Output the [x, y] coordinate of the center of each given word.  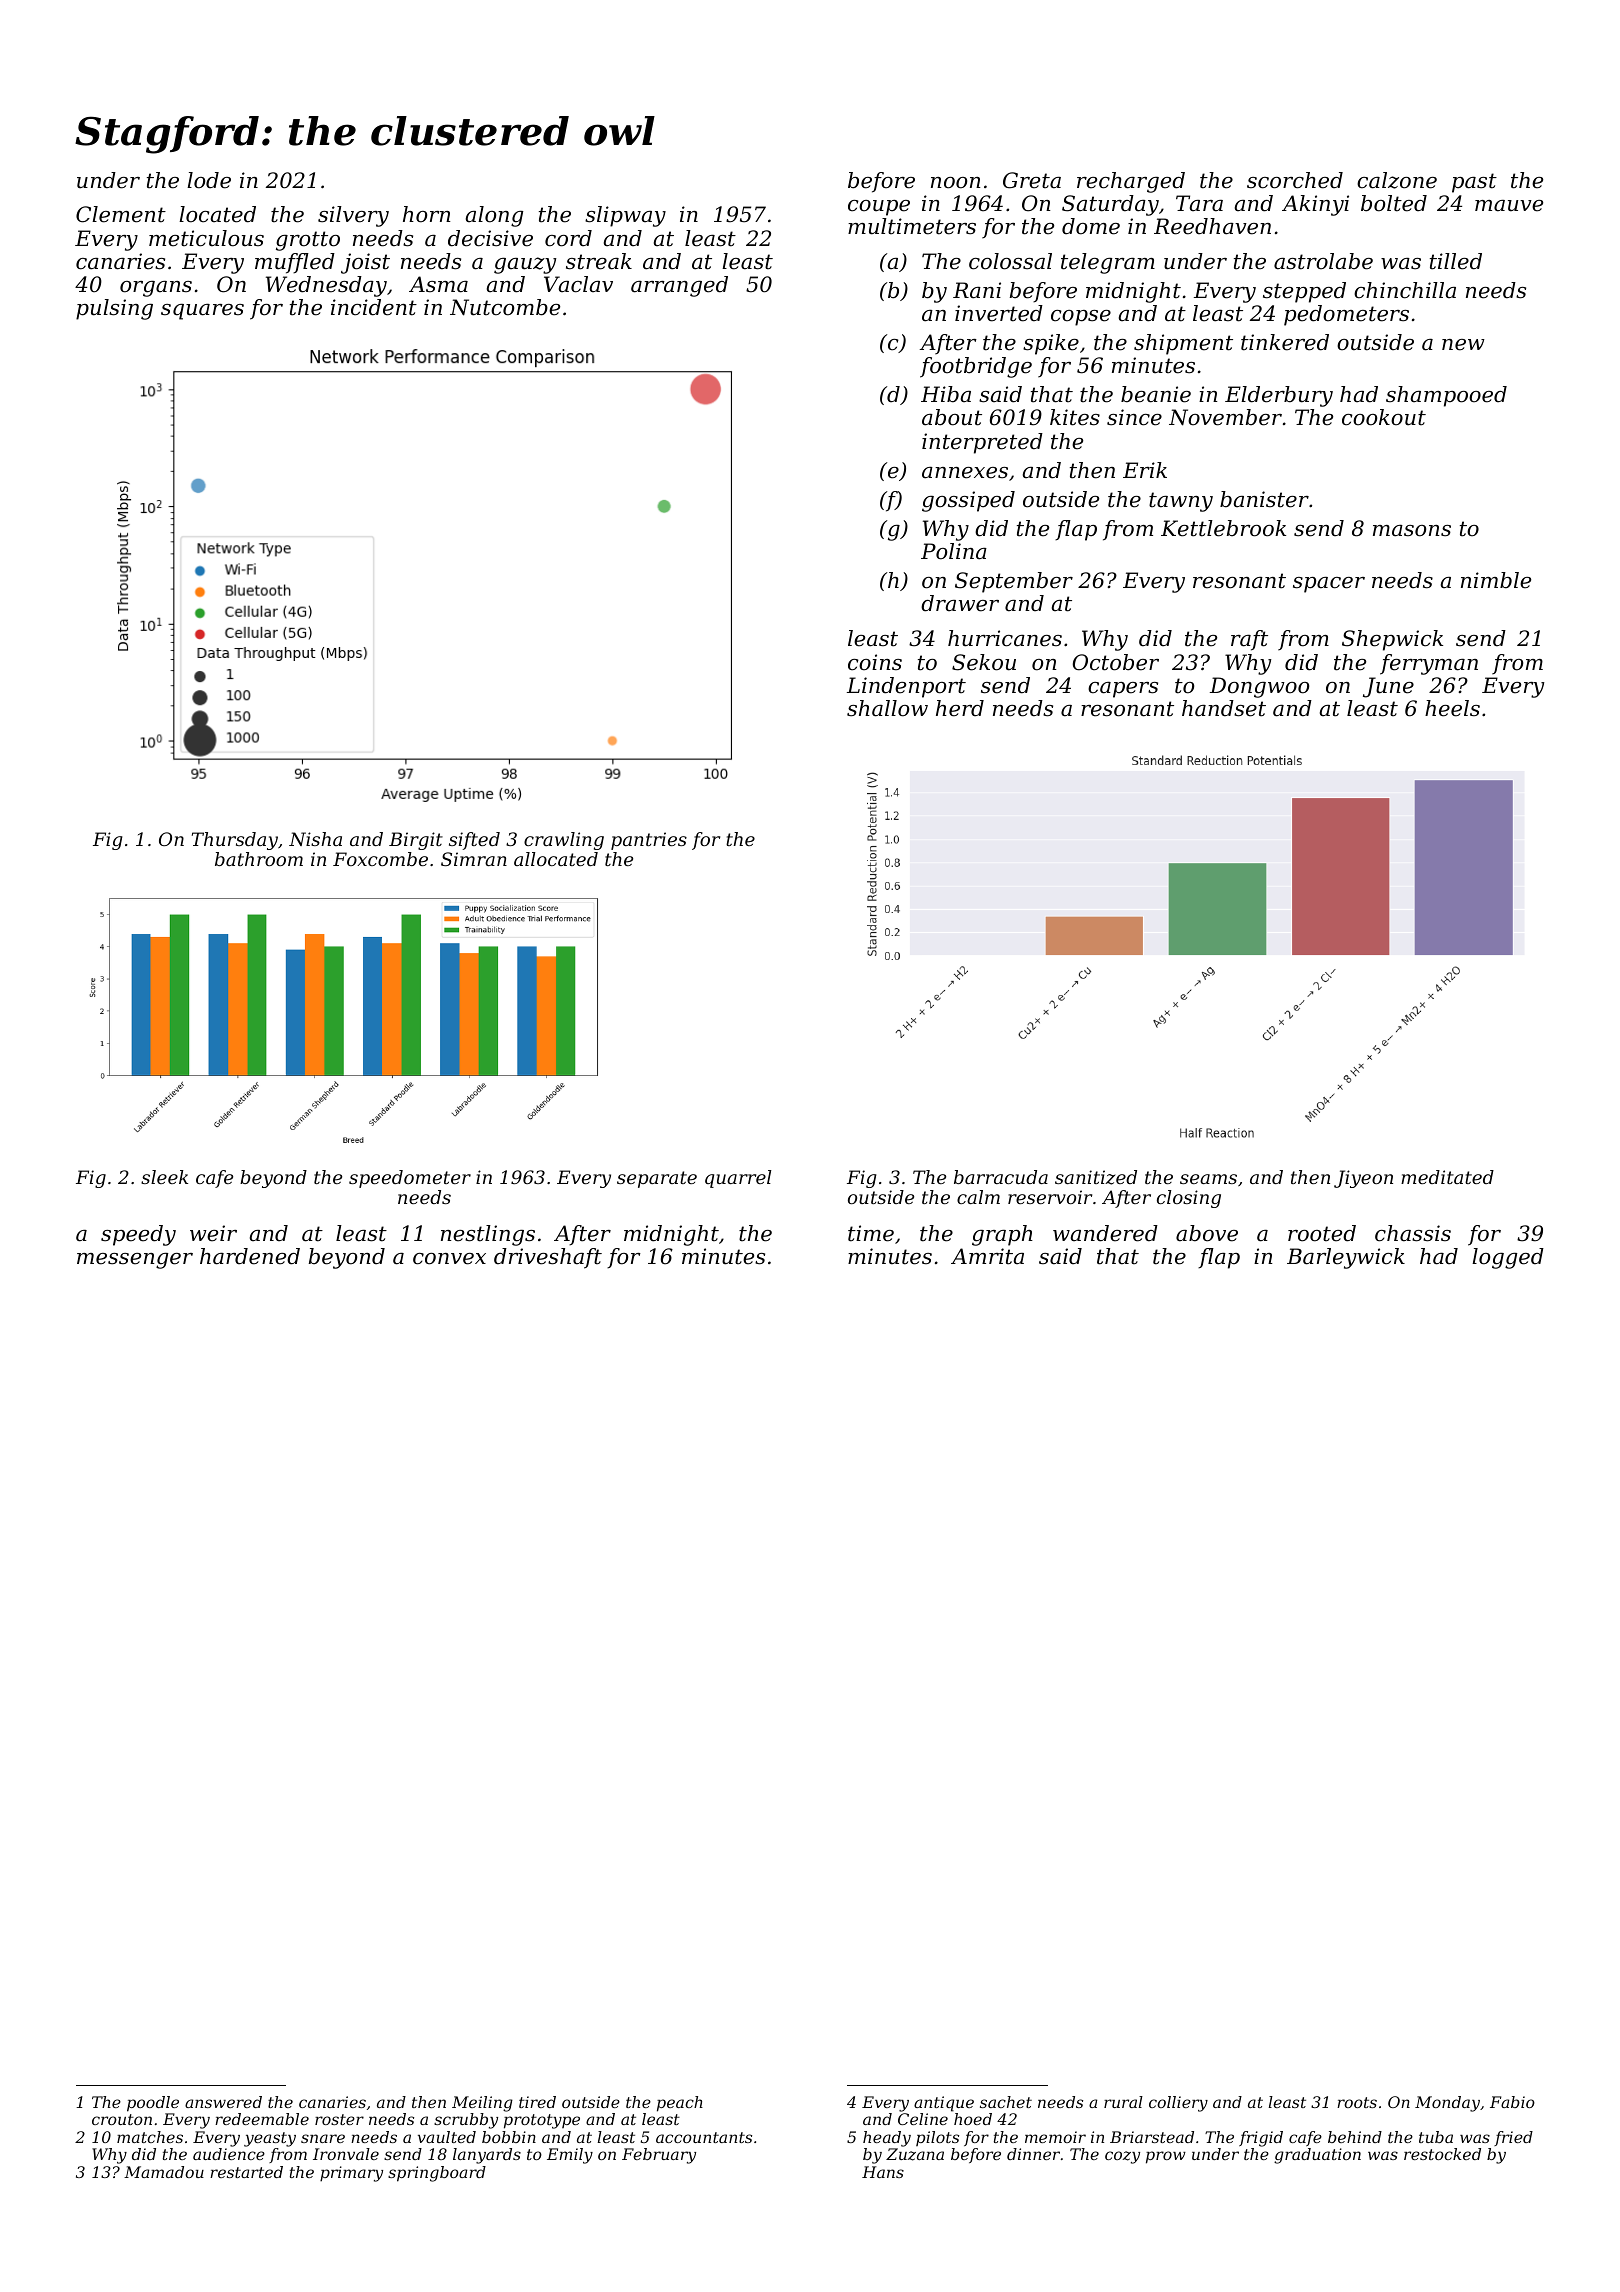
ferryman [1429, 664]
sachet [1006, 2102]
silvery [353, 216]
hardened [250, 1256]
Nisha [315, 839]
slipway [625, 216]
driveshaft [548, 1258]
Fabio [1512, 2102]
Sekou [984, 662]
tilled [1456, 261]
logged [1508, 1258]
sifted [474, 841]
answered [223, 2102]
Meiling [482, 2104]
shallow [887, 708]
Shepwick [1392, 640]
